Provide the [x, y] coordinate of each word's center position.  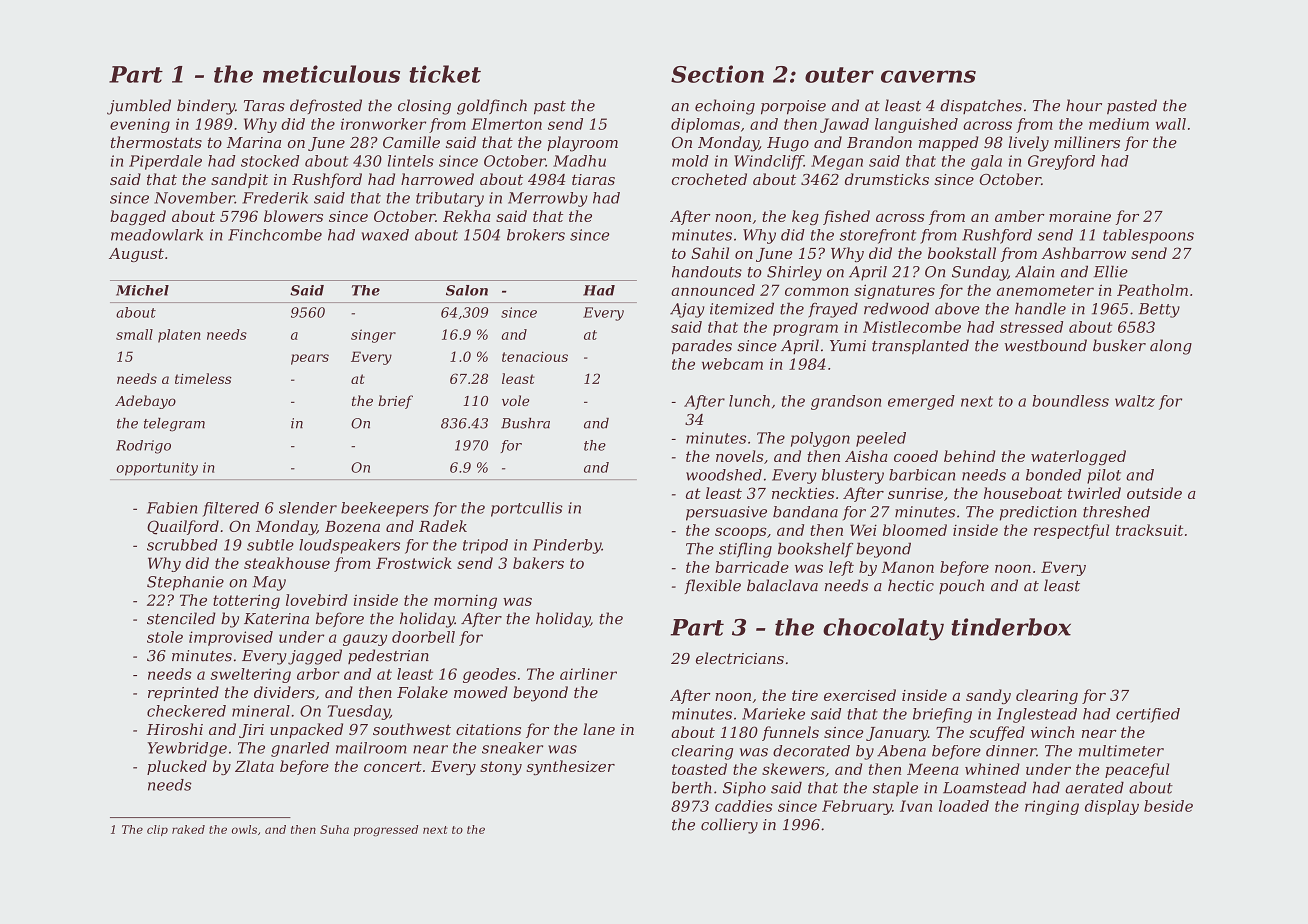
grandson [846, 402]
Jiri [251, 731]
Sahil [710, 253]
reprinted [183, 693]
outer [839, 75]
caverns [928, 76]
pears [310, 359]
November [194, 198]
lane [599, 729]
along [1171, 347]
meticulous [331, 74]
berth [691, 788]
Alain [1034, 272]
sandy [988, 696]
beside [1168, 806]
